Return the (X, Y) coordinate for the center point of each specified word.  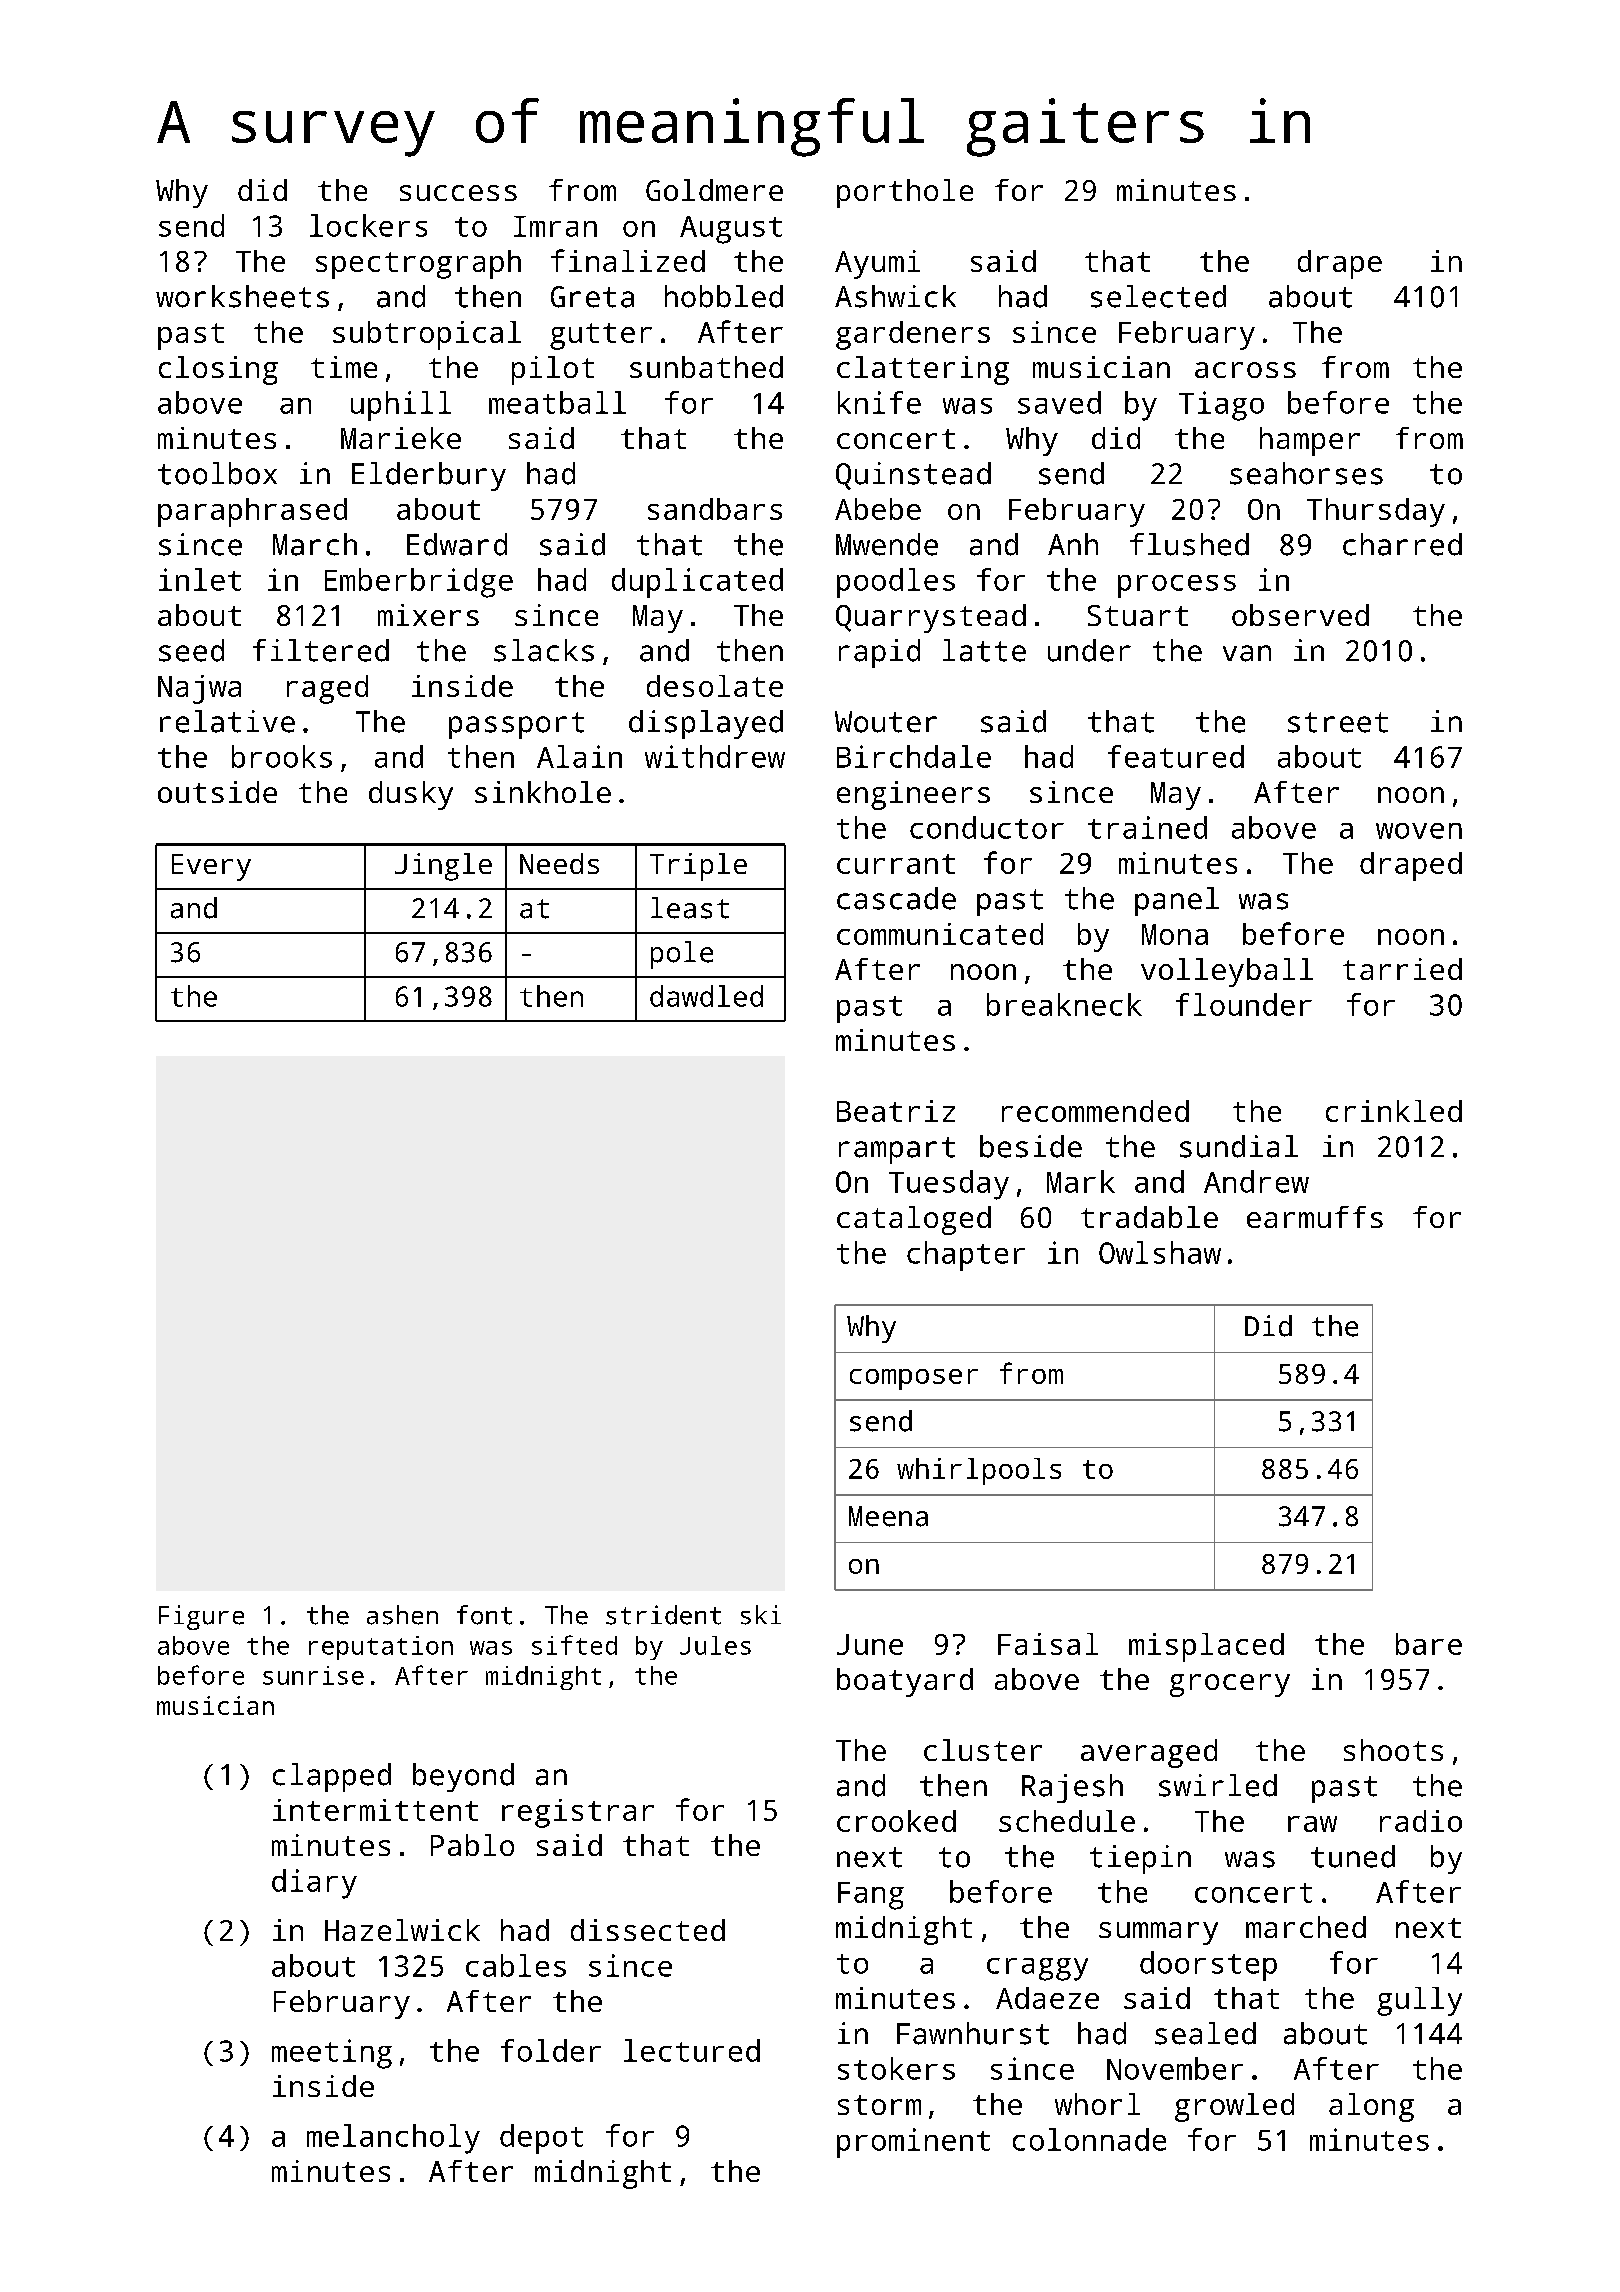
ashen (402, 1615)
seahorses (1306, 473)
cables (516, 1965)
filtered (321, 650)
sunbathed (706, 367)
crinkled (1394, 1111)
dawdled (706, 996)
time (344, 367)
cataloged (914, 1220)
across (1245, 370)
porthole (905, 193)
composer (914, 1379)
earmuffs (1315, 1217)
